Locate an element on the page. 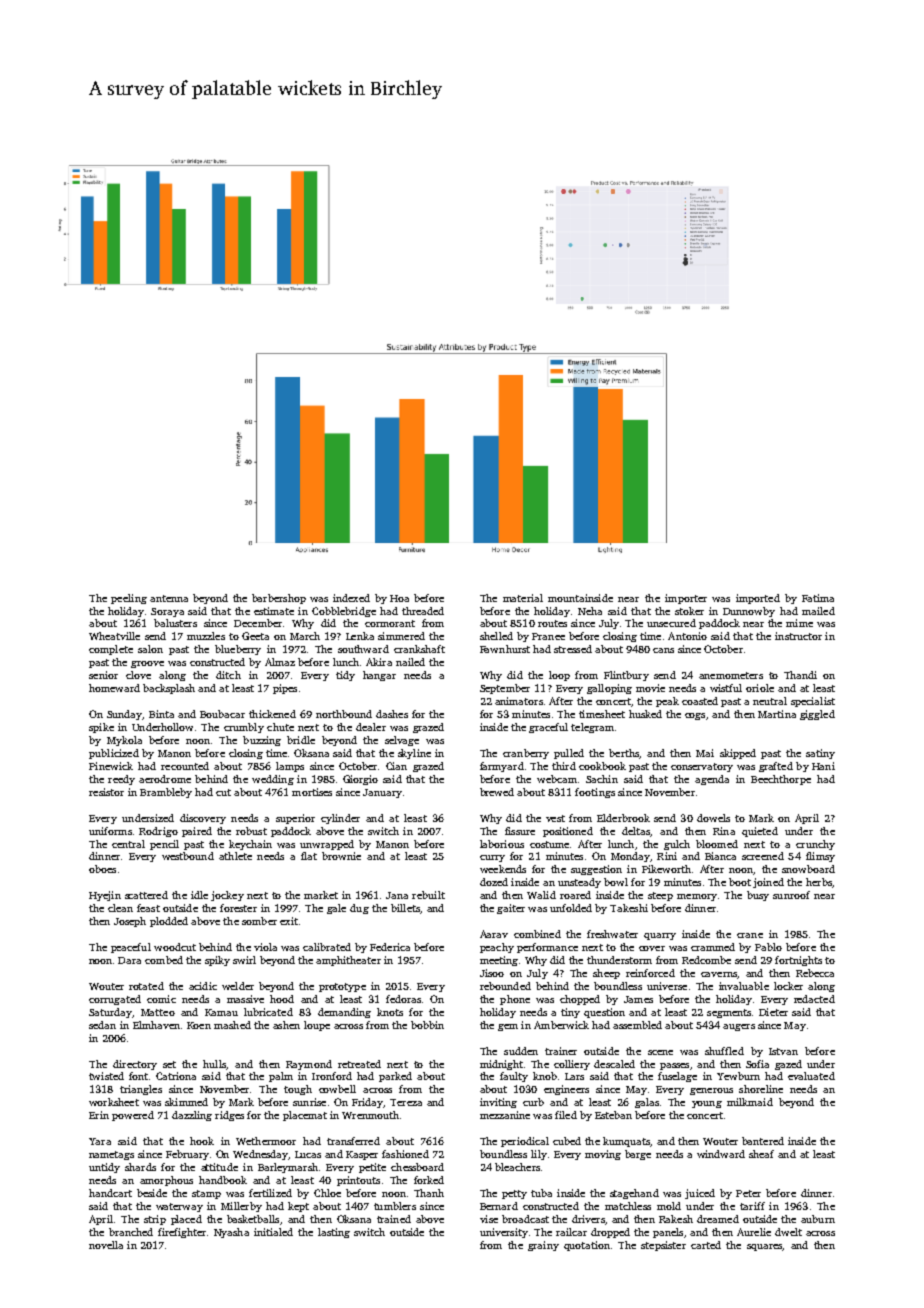  tumblers is located at coordinates (395, 1206).
